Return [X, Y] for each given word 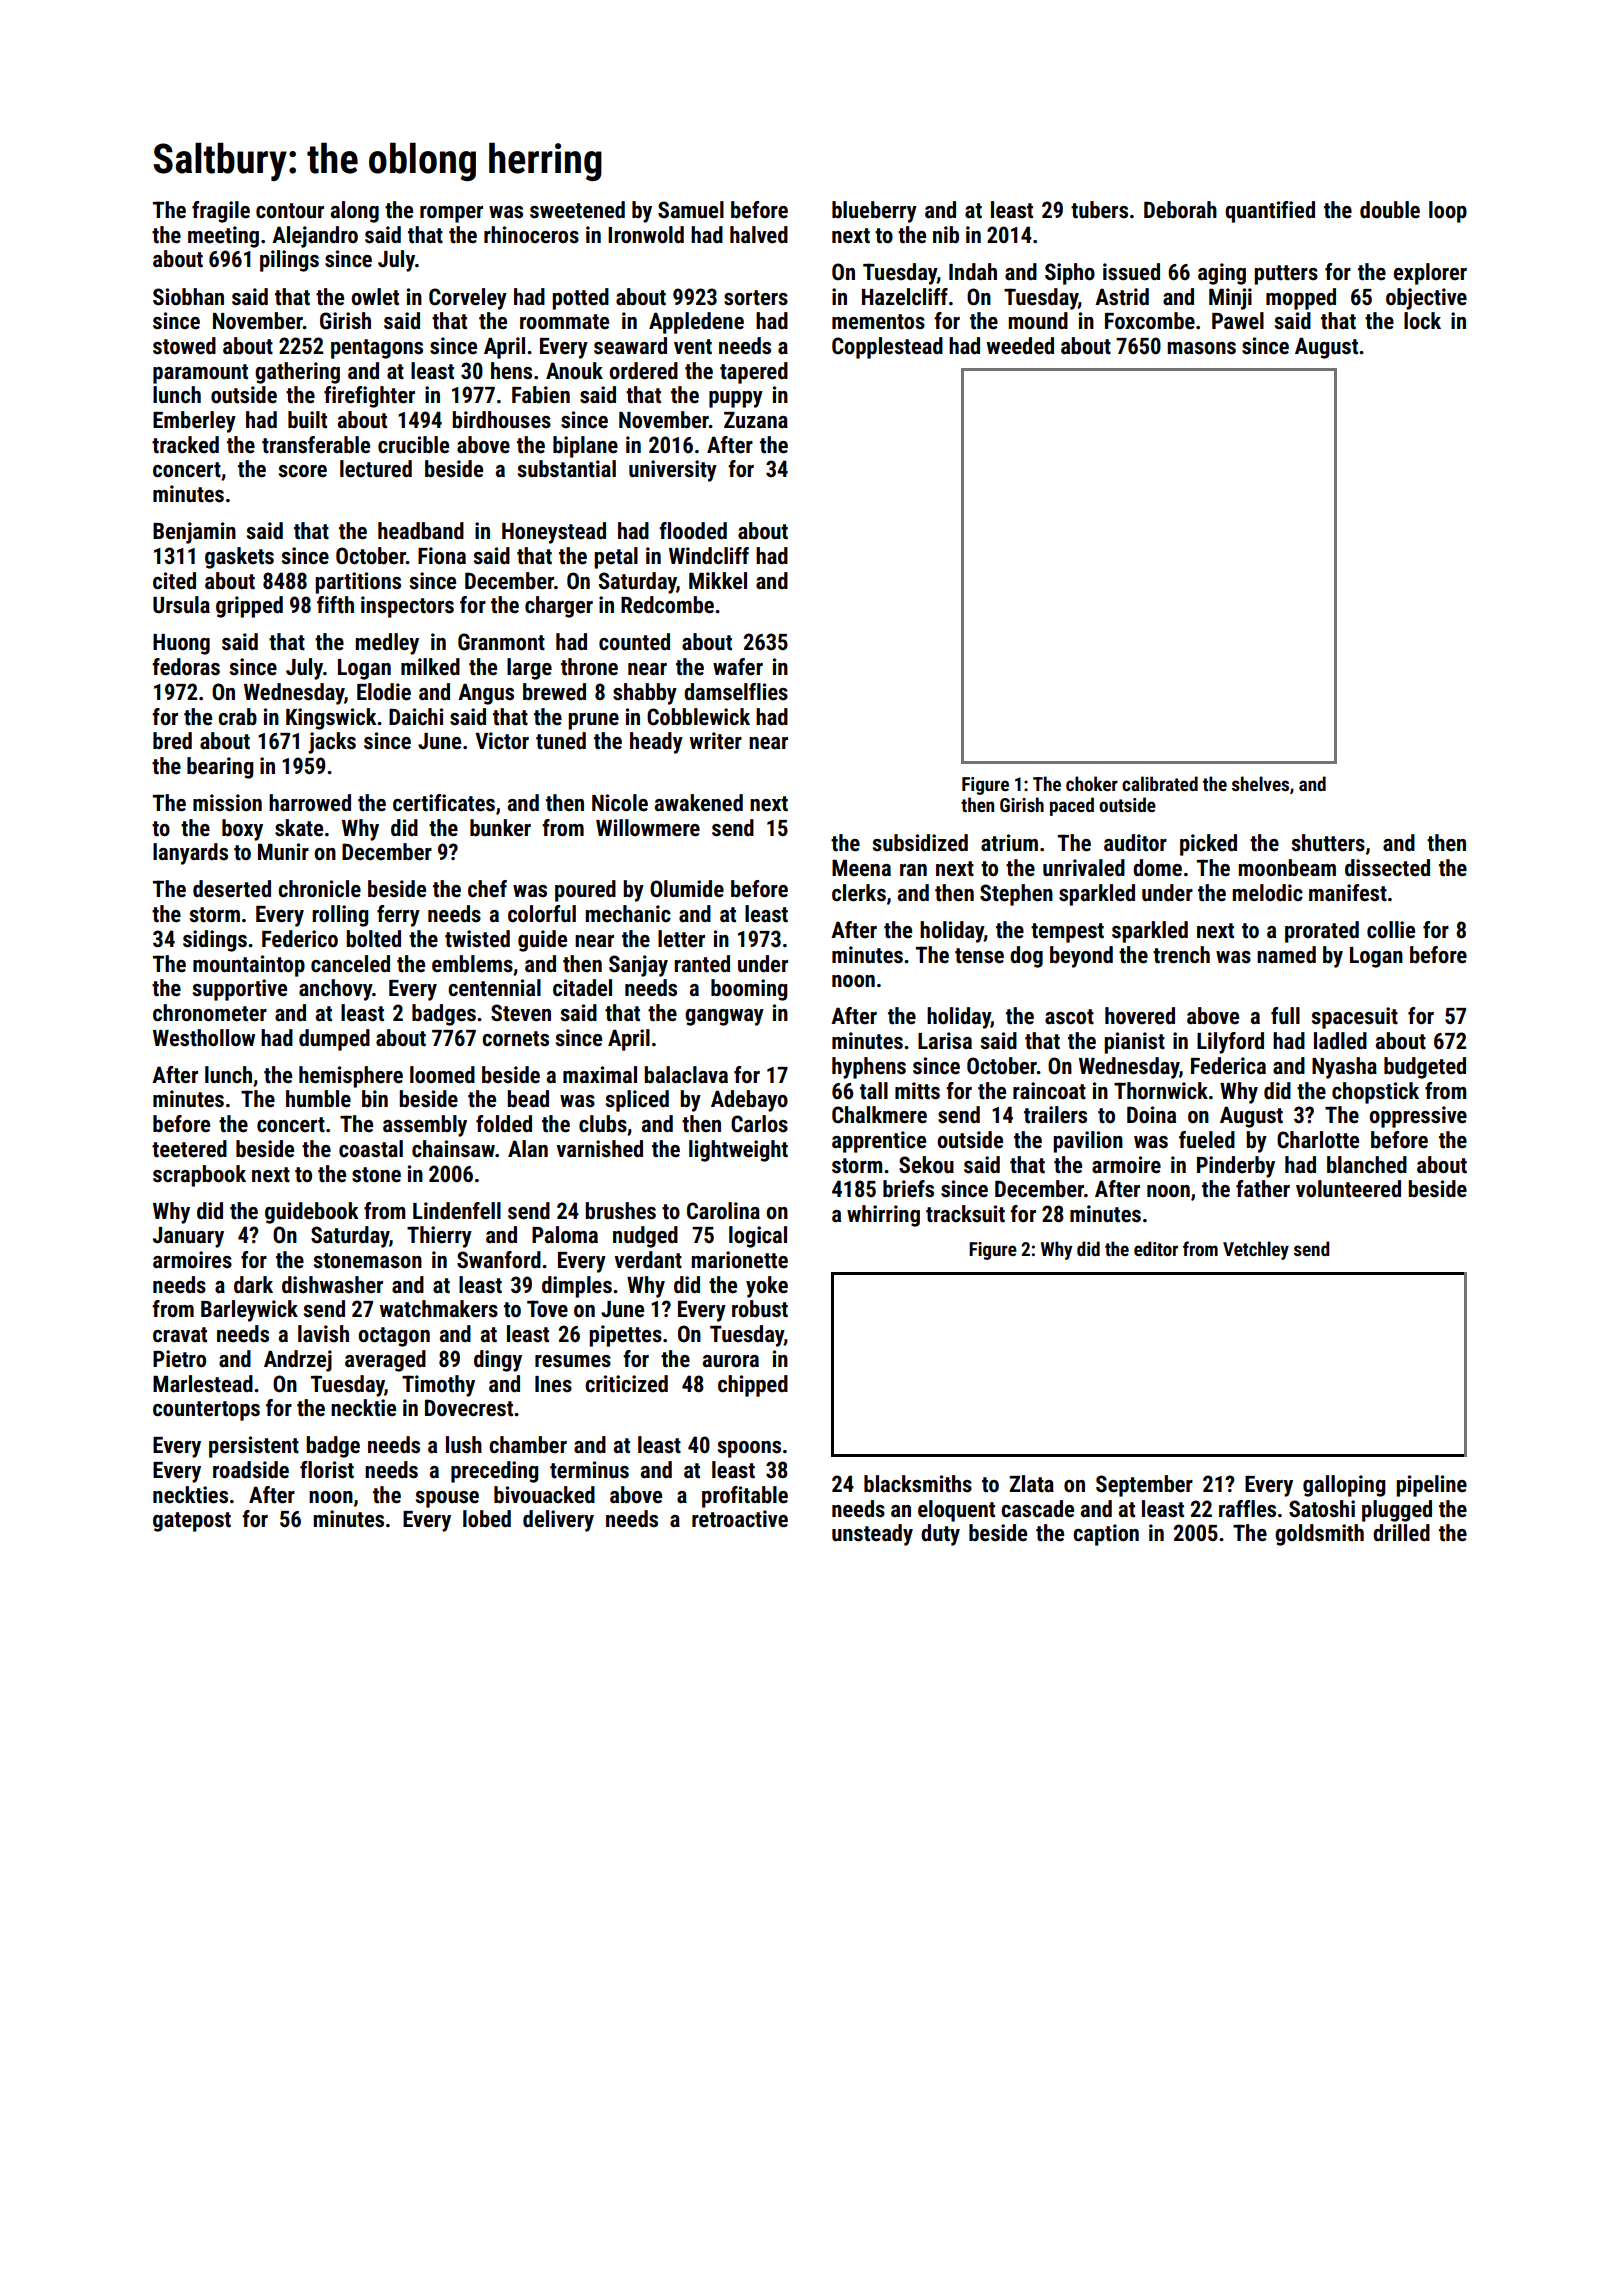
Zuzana [756, 420]
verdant [648, 1260]
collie [1391, 930]
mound [1038, 321]
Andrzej [298, 1361]
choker [1092, 783]
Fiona [442, 556]
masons [1201, 348]
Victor [502, 741]
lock [1422, 321]
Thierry [439, 1237]
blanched [1367, 1165]
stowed [184, 346]
